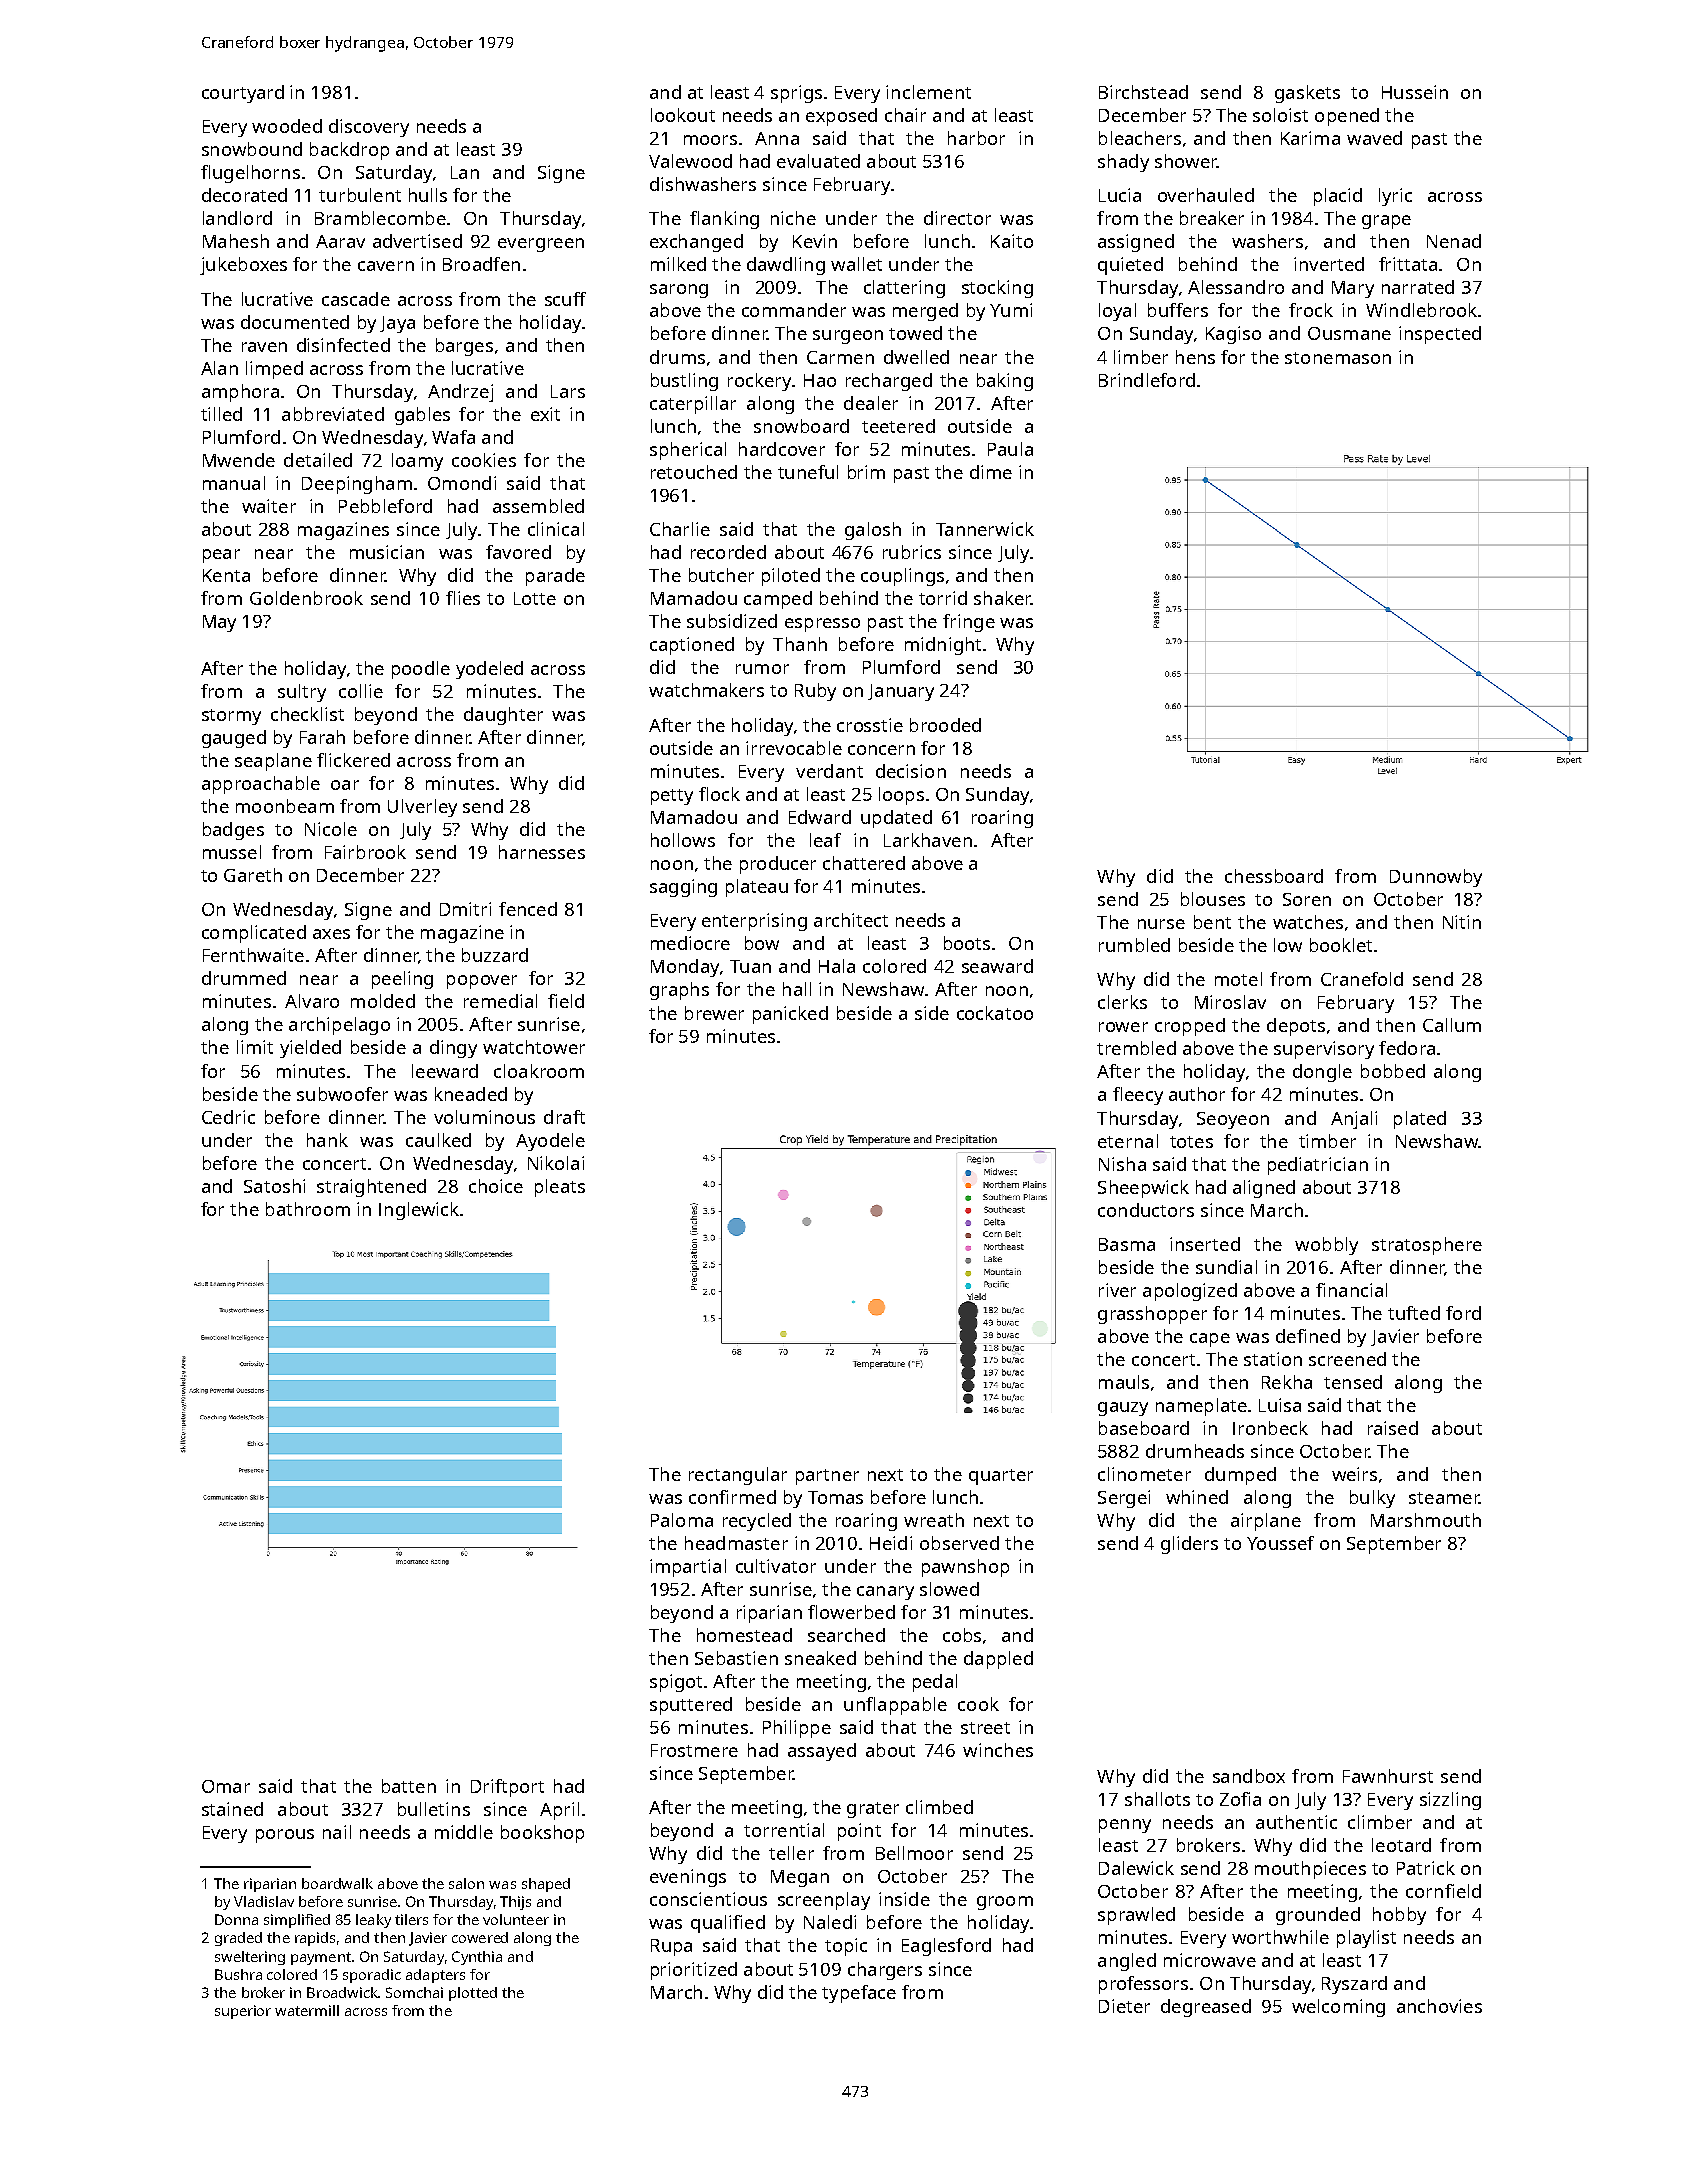 The width and height of the document is (1683, 2178). What do you see at coordinates (1274, 876) in the document?
I see `chessboard` at bounding box center [1274, 876].
